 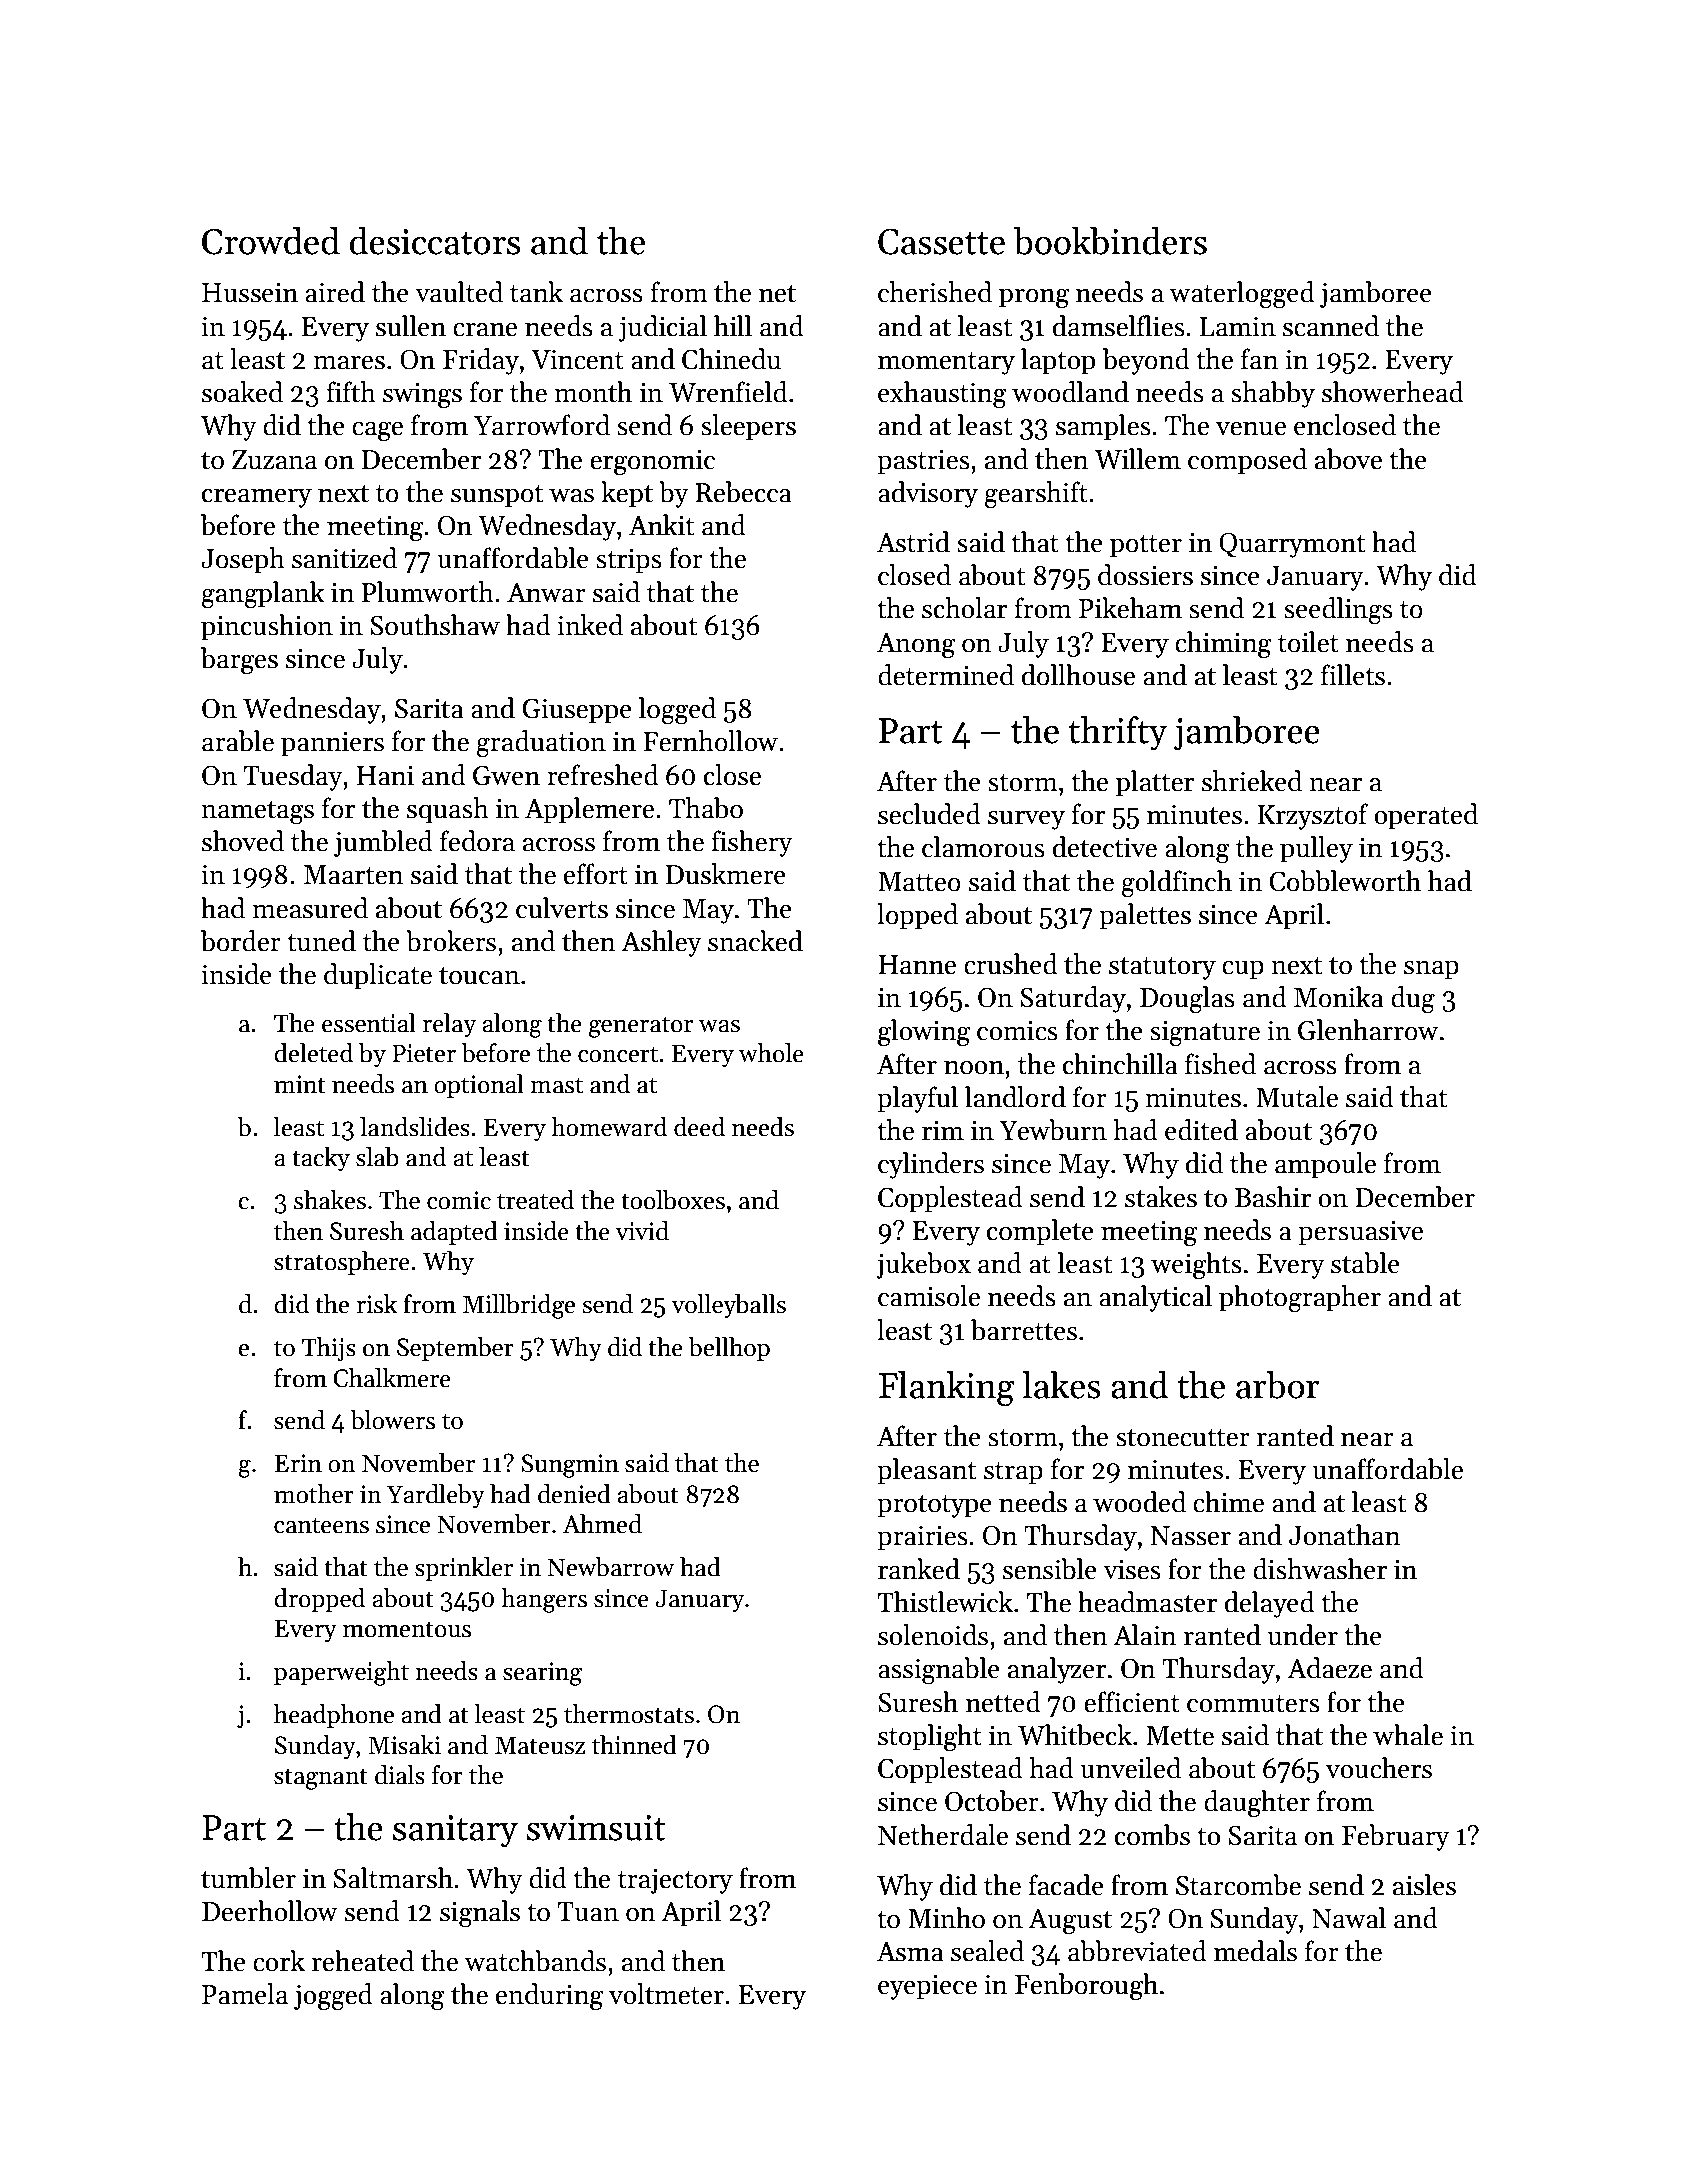 I want to click on paperweight, so click(x=341, y=1673).
